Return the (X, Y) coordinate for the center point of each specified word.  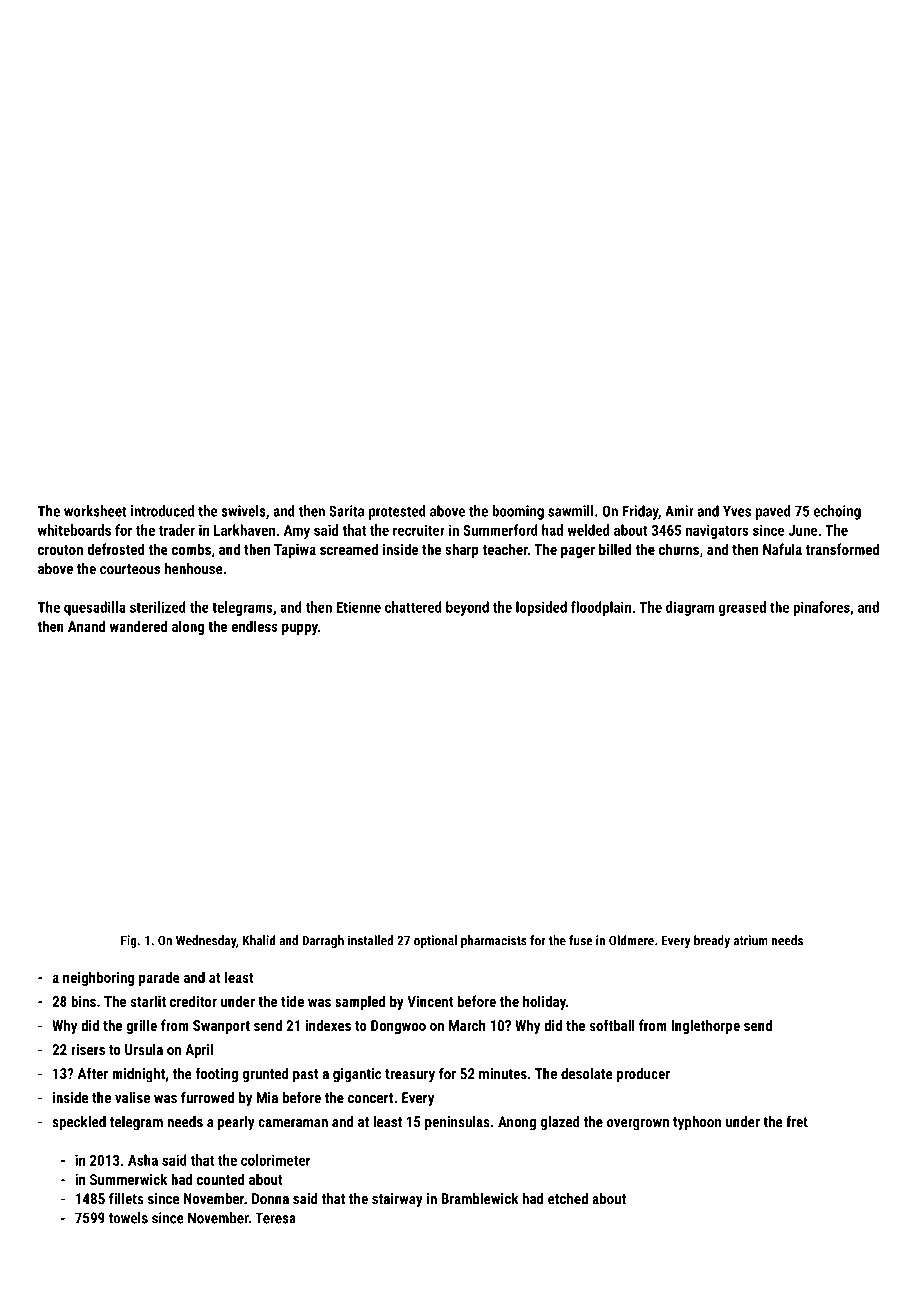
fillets (126, 1198)
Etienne (358, 607)
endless (254, 626)
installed (370, 940)
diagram (690, 608)
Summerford (500, 530)
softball (612, 1025)
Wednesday (206, 941)
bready (712, 941)
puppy (300, 629)
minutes (503, 1074)
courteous (130, 569)
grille (141, 1026)
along (188, 627)
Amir (679, 511)
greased (742, 608)
